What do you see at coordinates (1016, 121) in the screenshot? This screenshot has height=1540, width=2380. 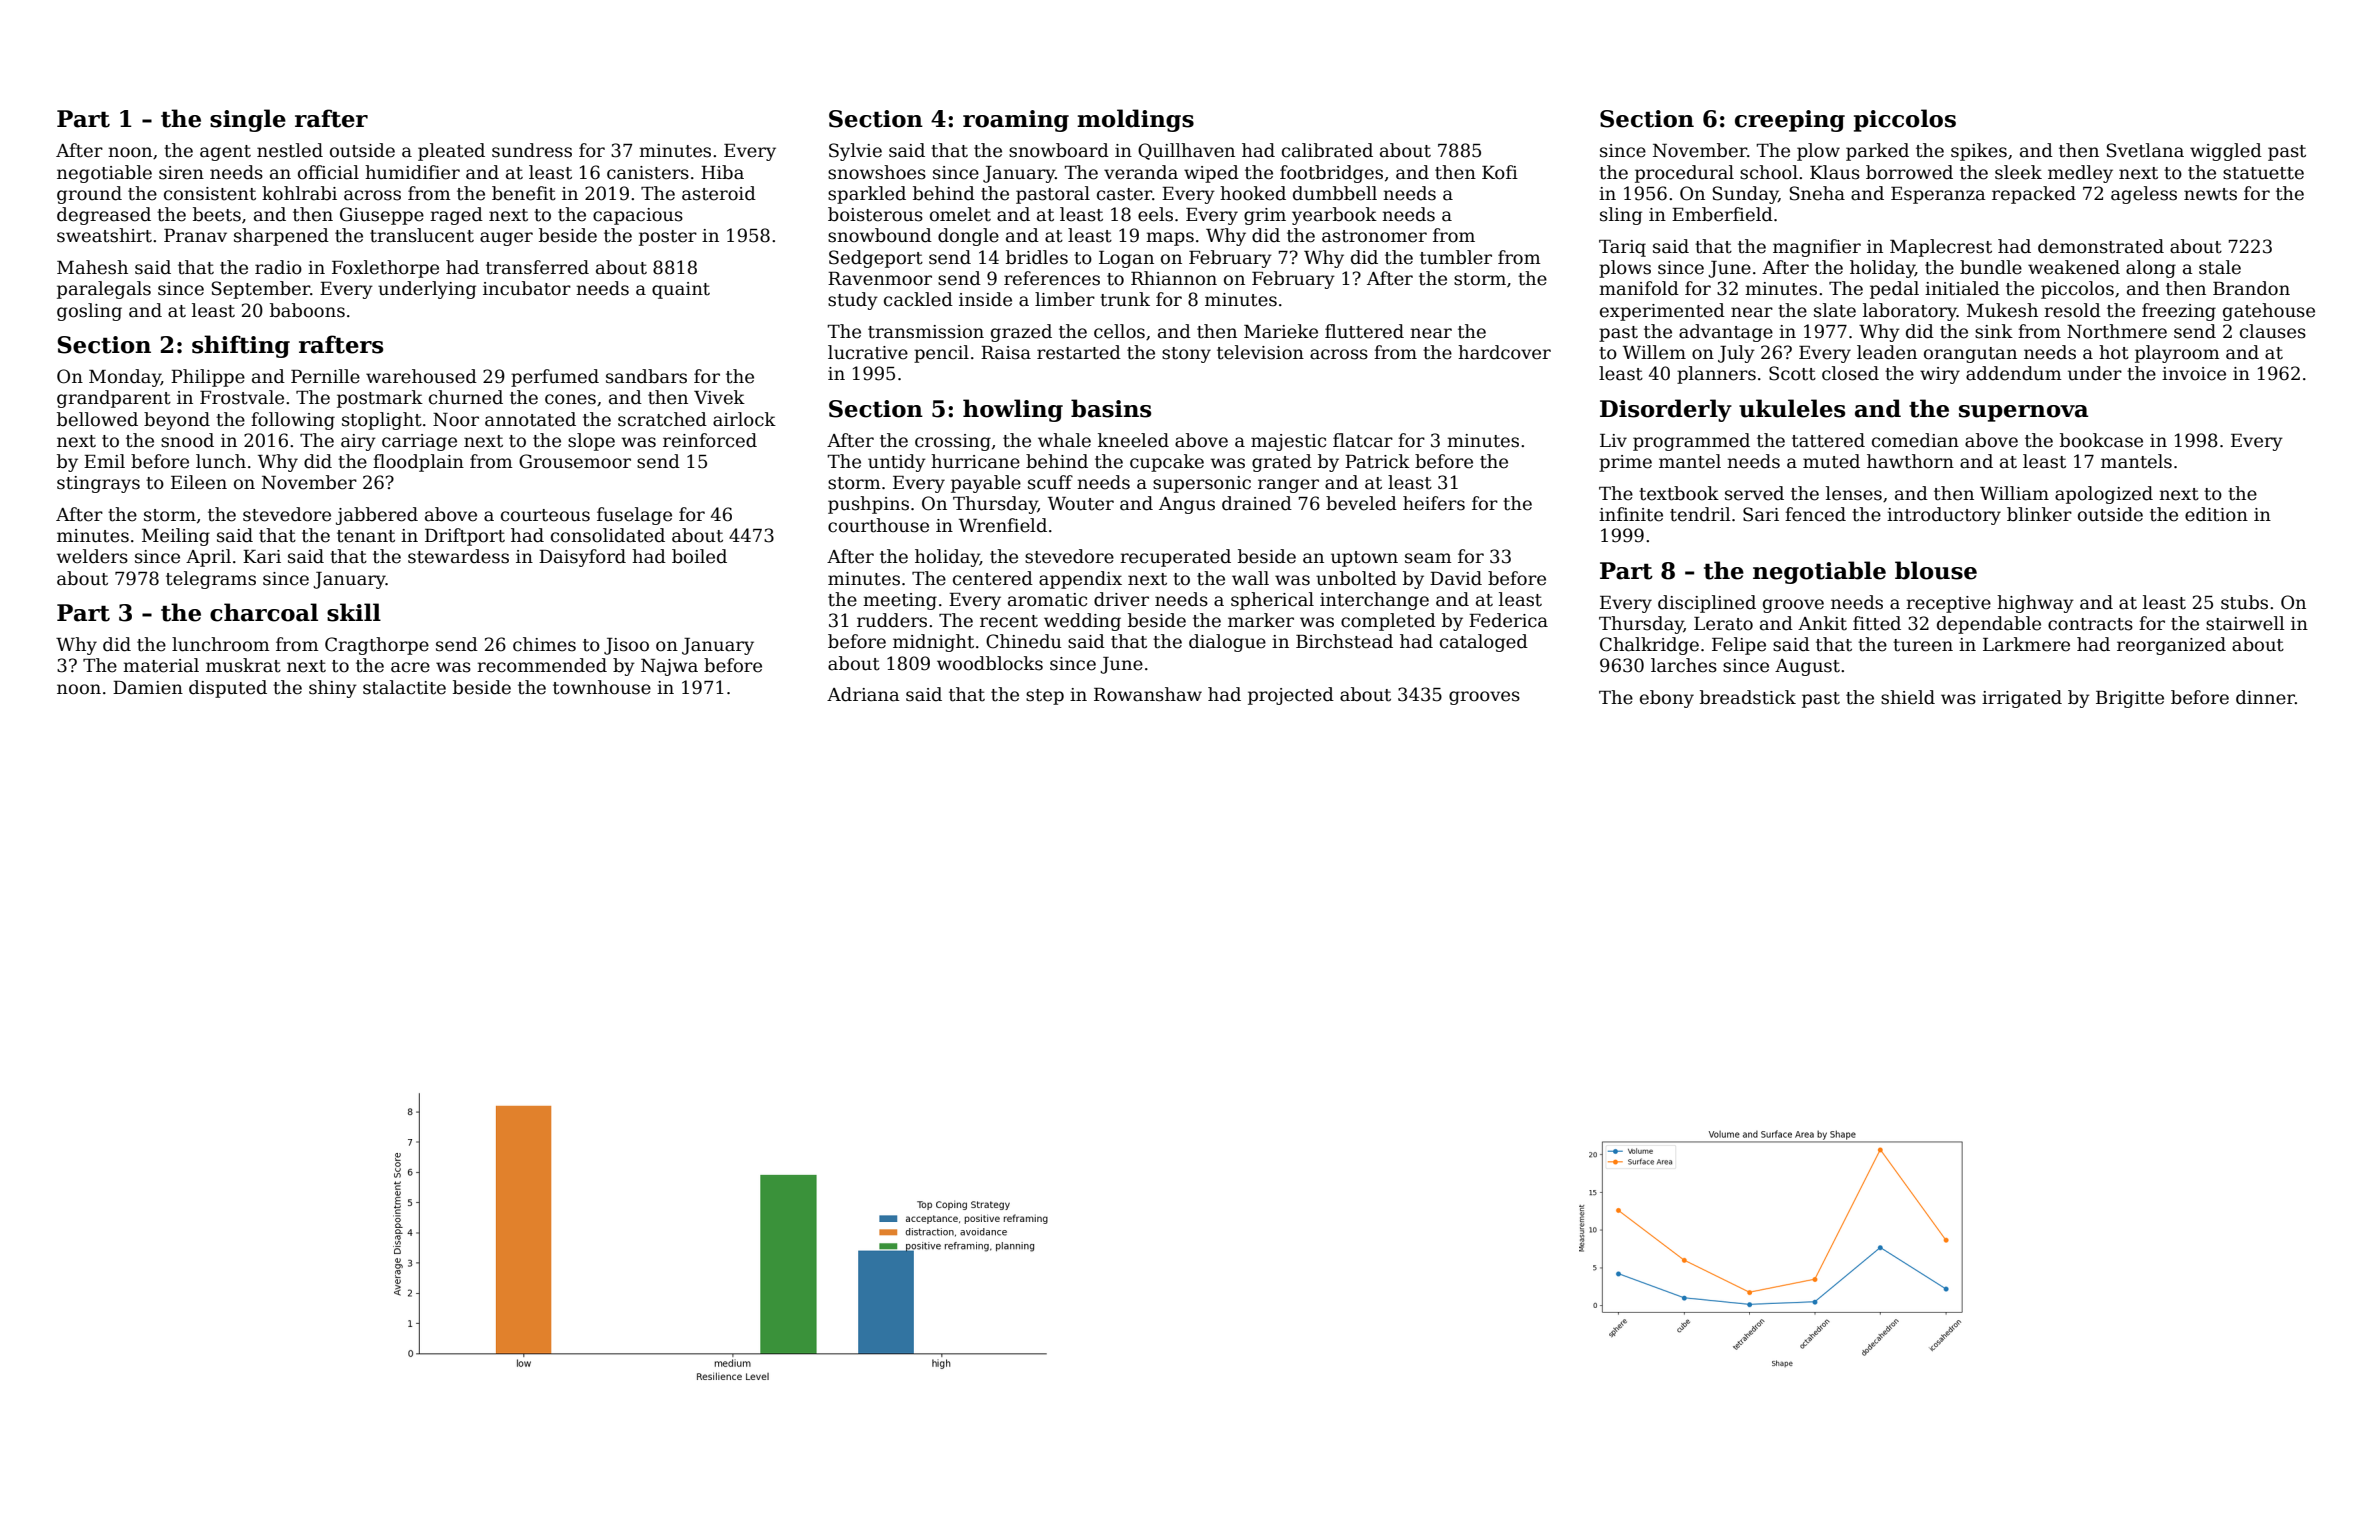 I see `roaming` at bounding box center [1016, 121].
